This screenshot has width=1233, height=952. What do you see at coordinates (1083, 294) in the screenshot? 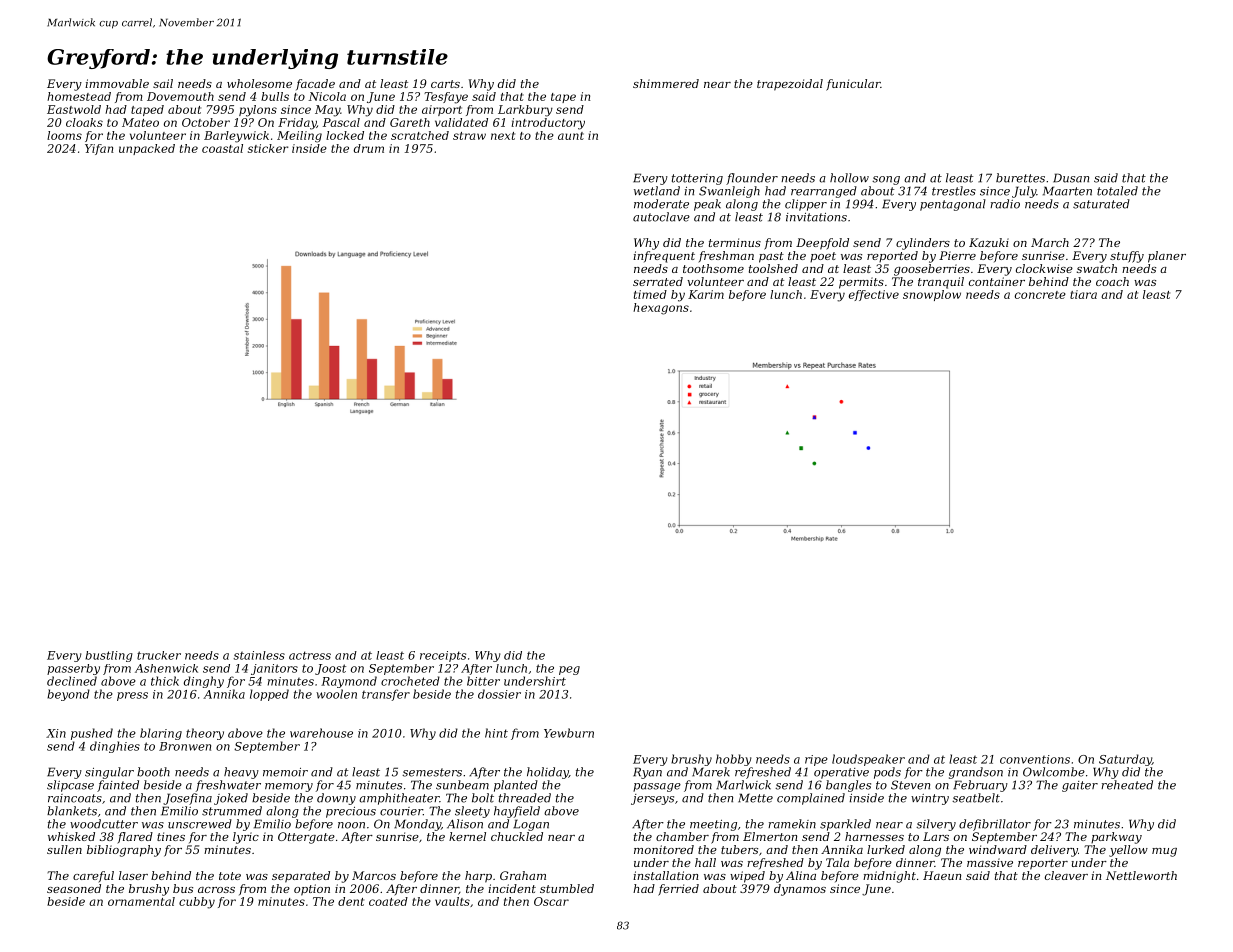
I see `tiara` at bounding box center [1083, 294].
